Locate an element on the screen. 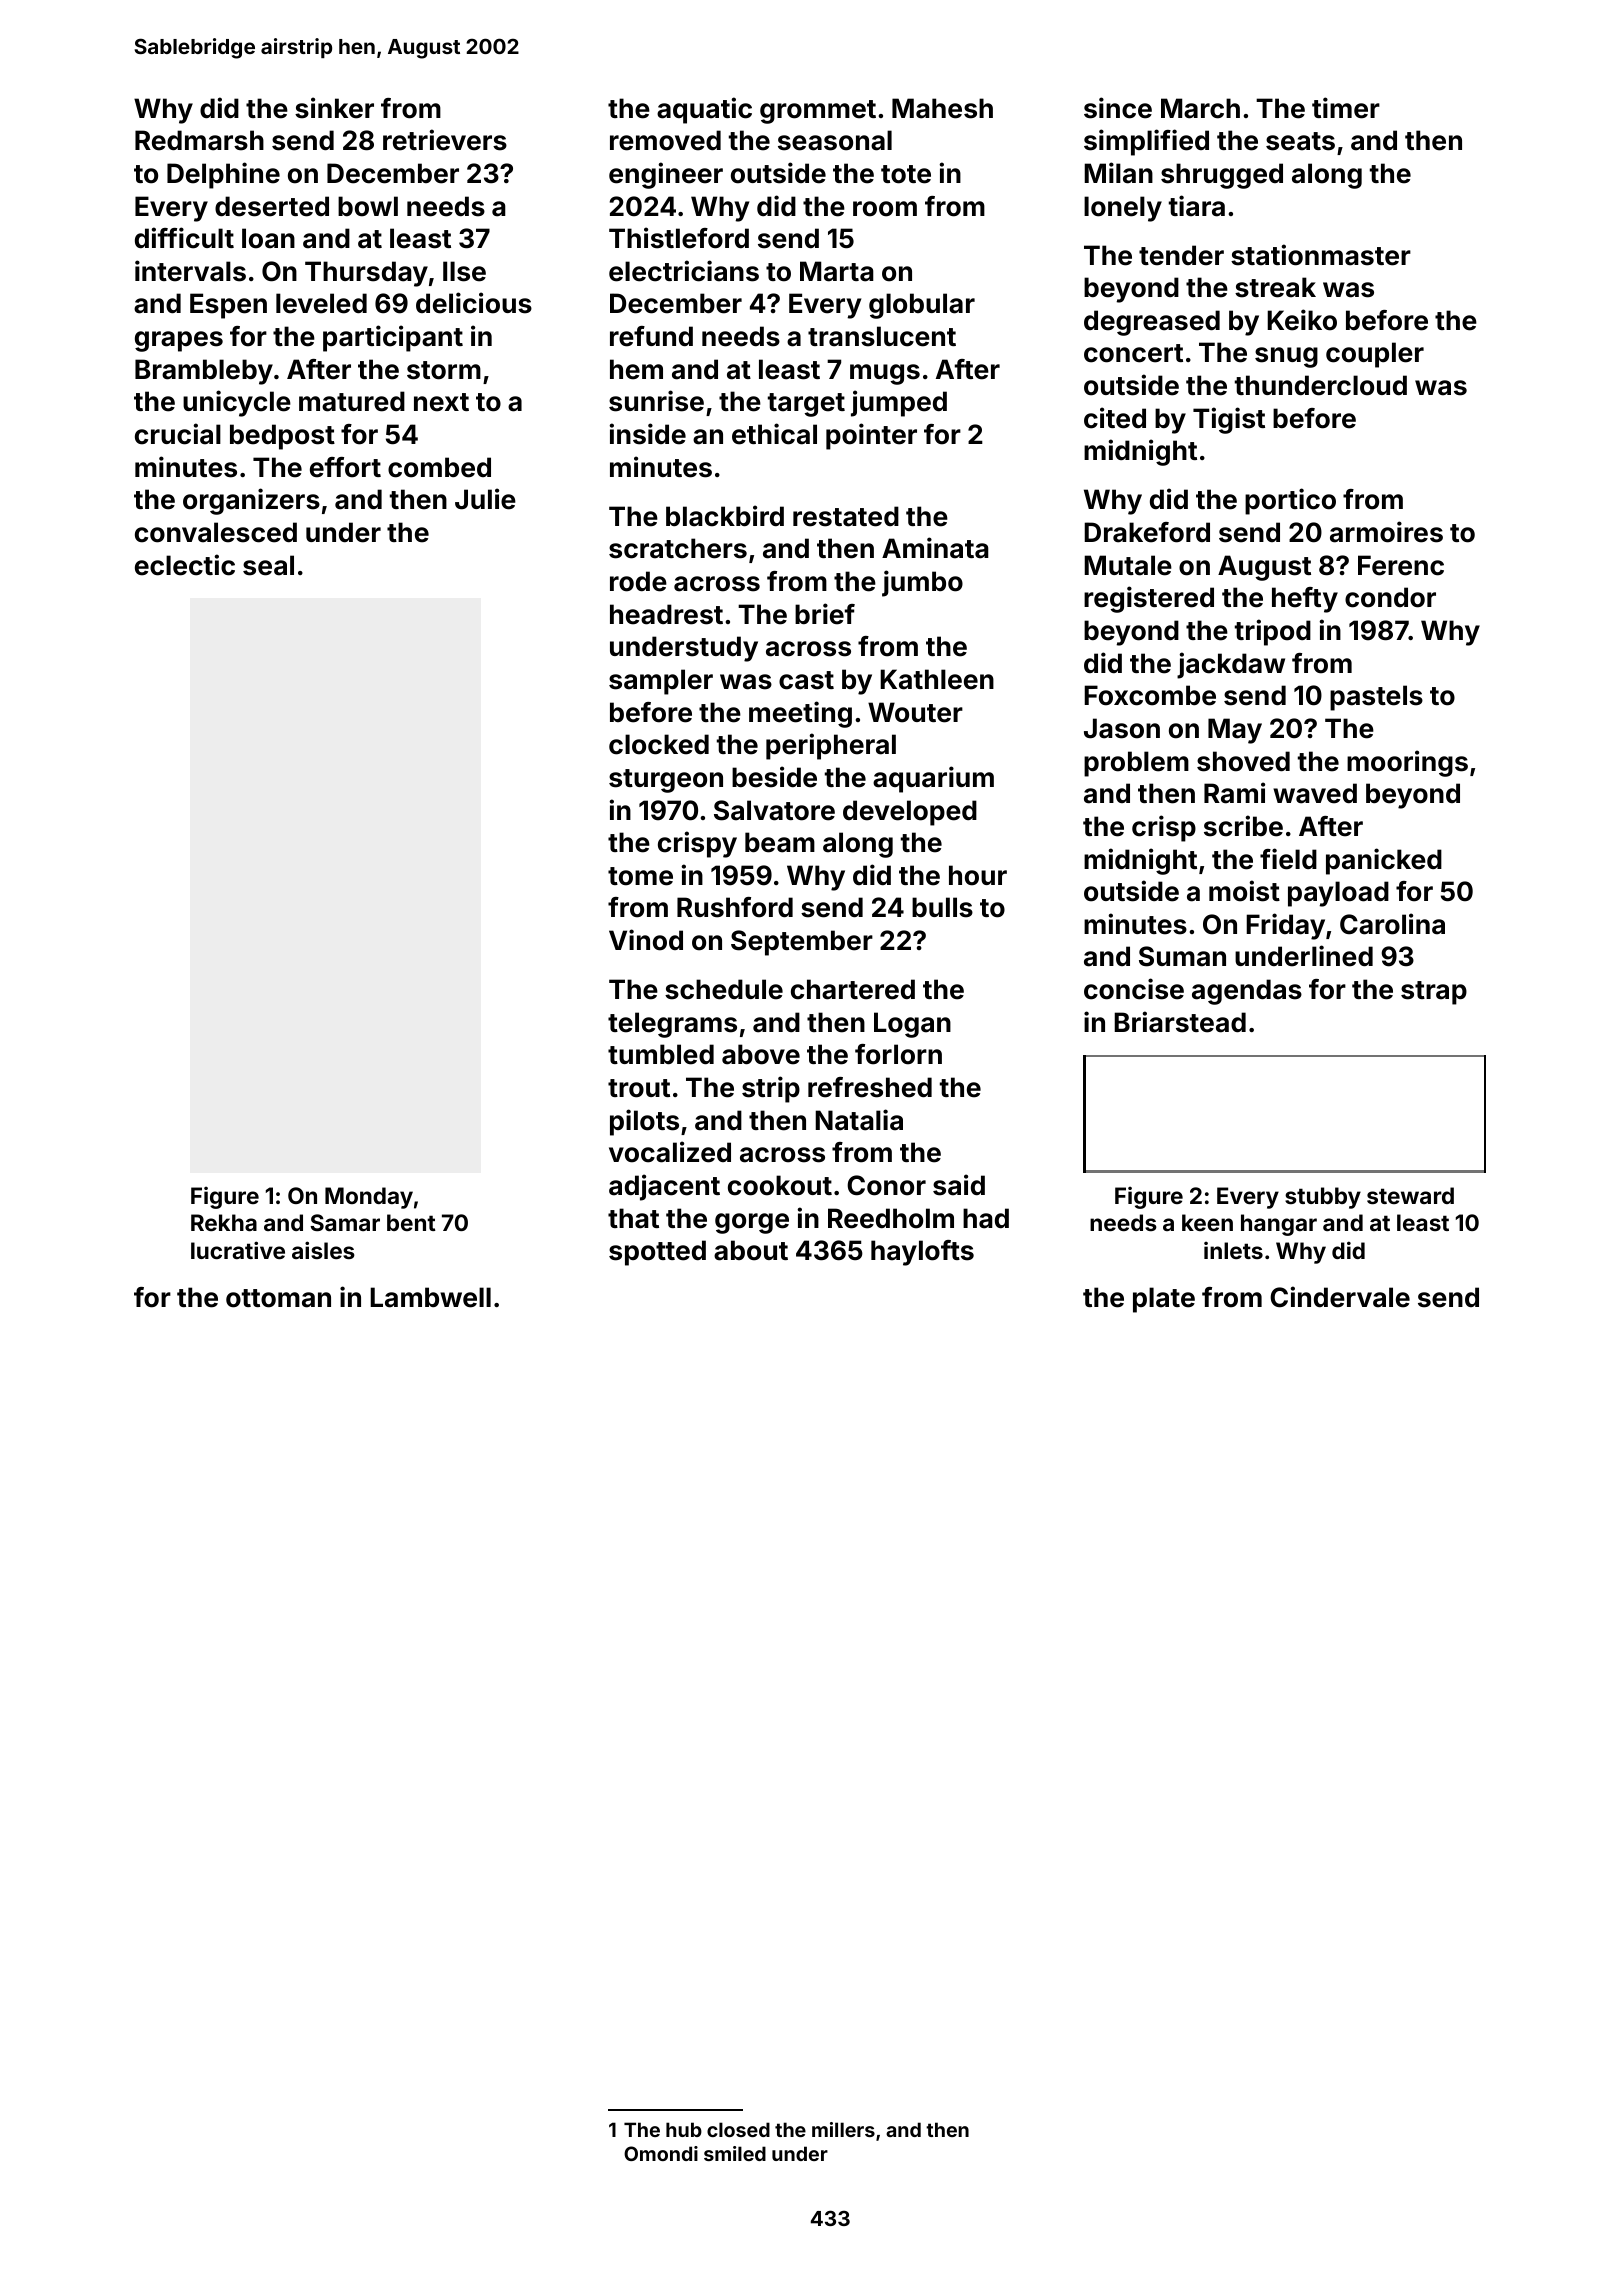  said is located at coordinates (959, 1185).
